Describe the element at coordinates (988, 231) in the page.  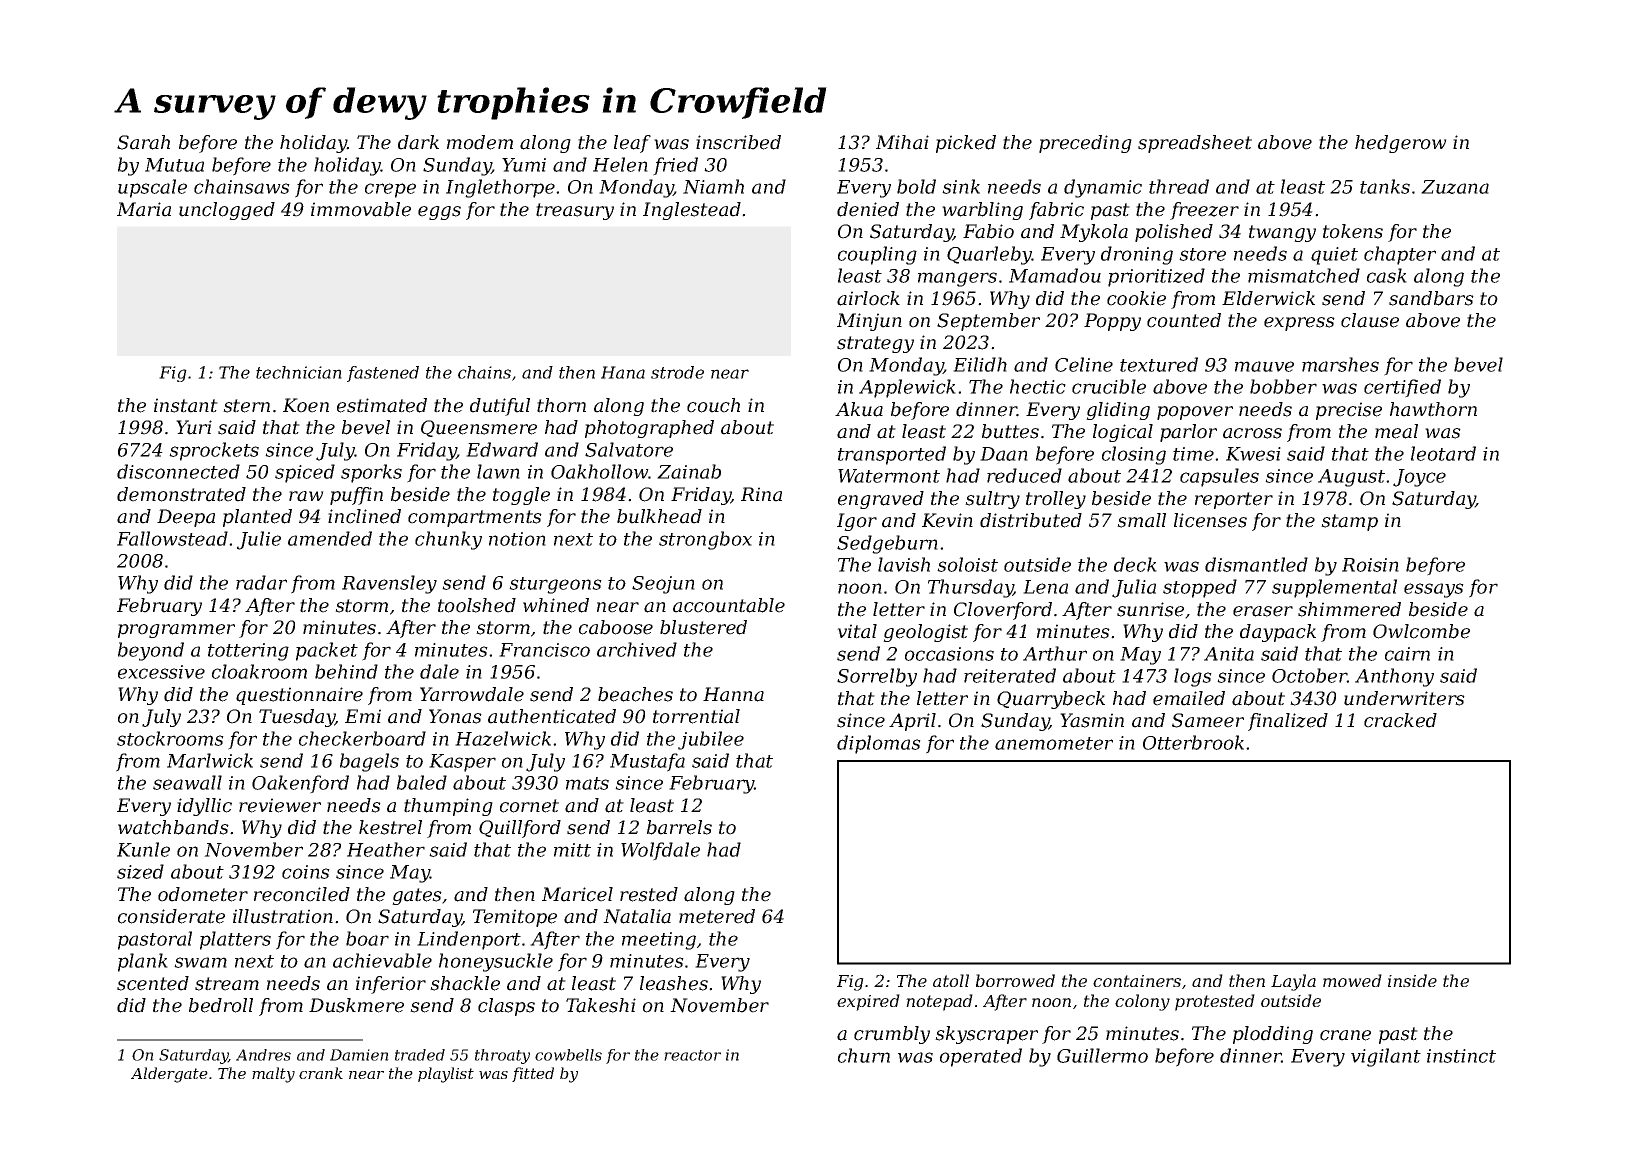
I see `Fabio` at that location.
